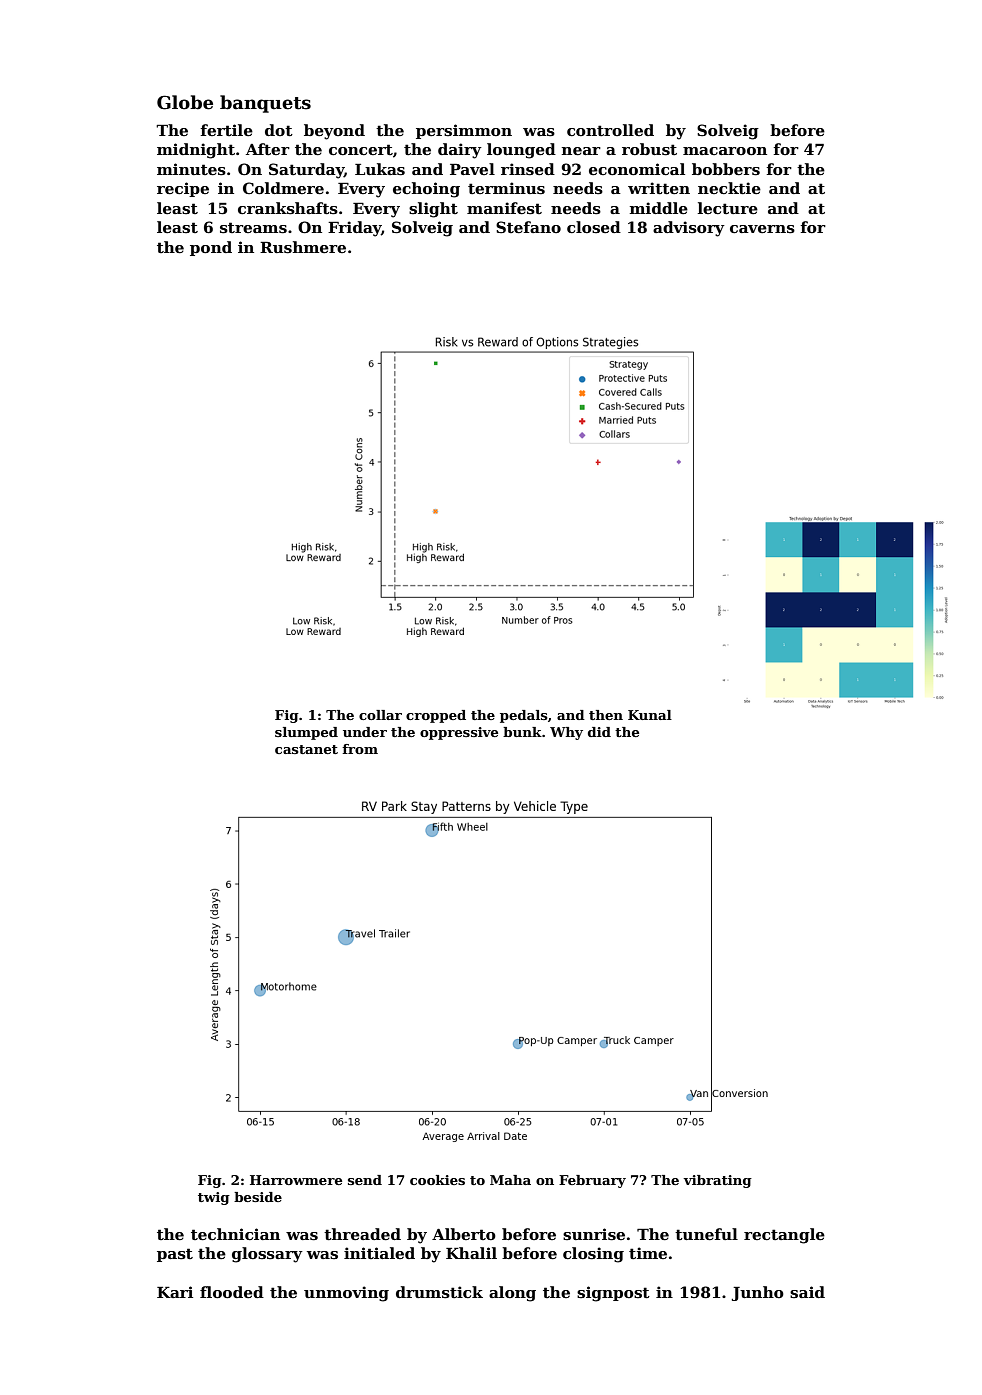 This screenshot has width=982, height=1395. Describe the element at coordinates (610, 130) in the screenshot. I see `controlled` at that location.
